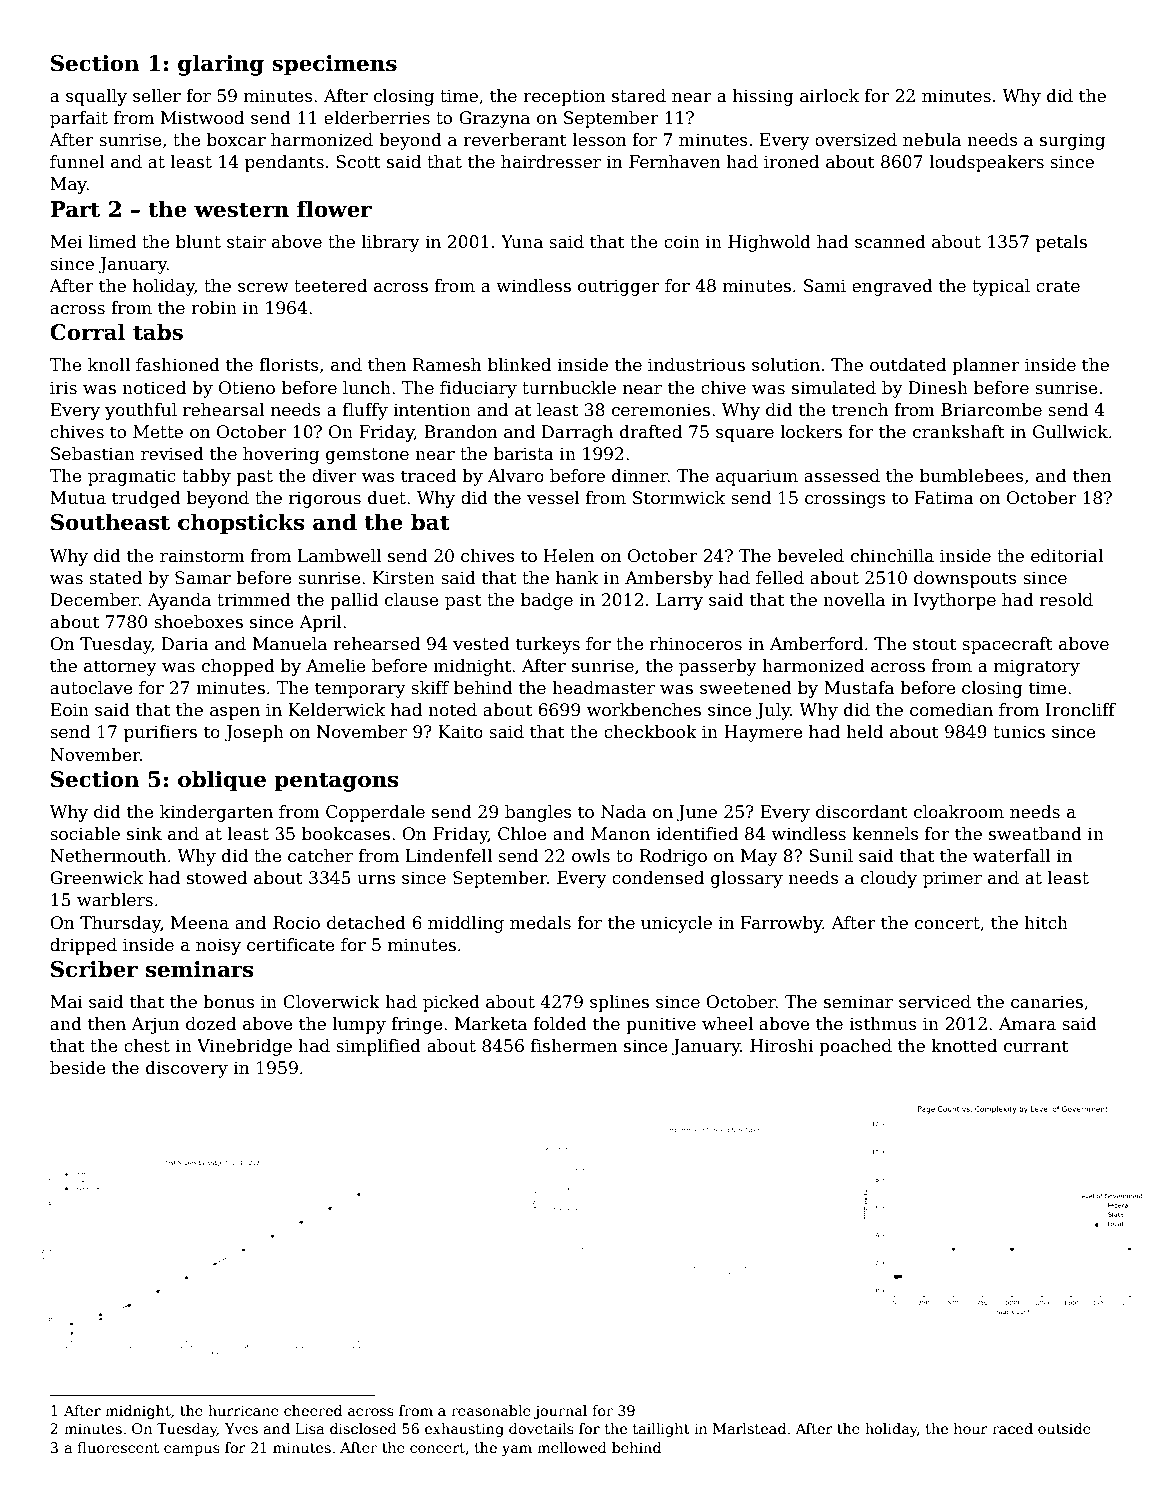  Describe the element at coordinates (296, 923) in the screenshot. I see `Rocio` at that location.
